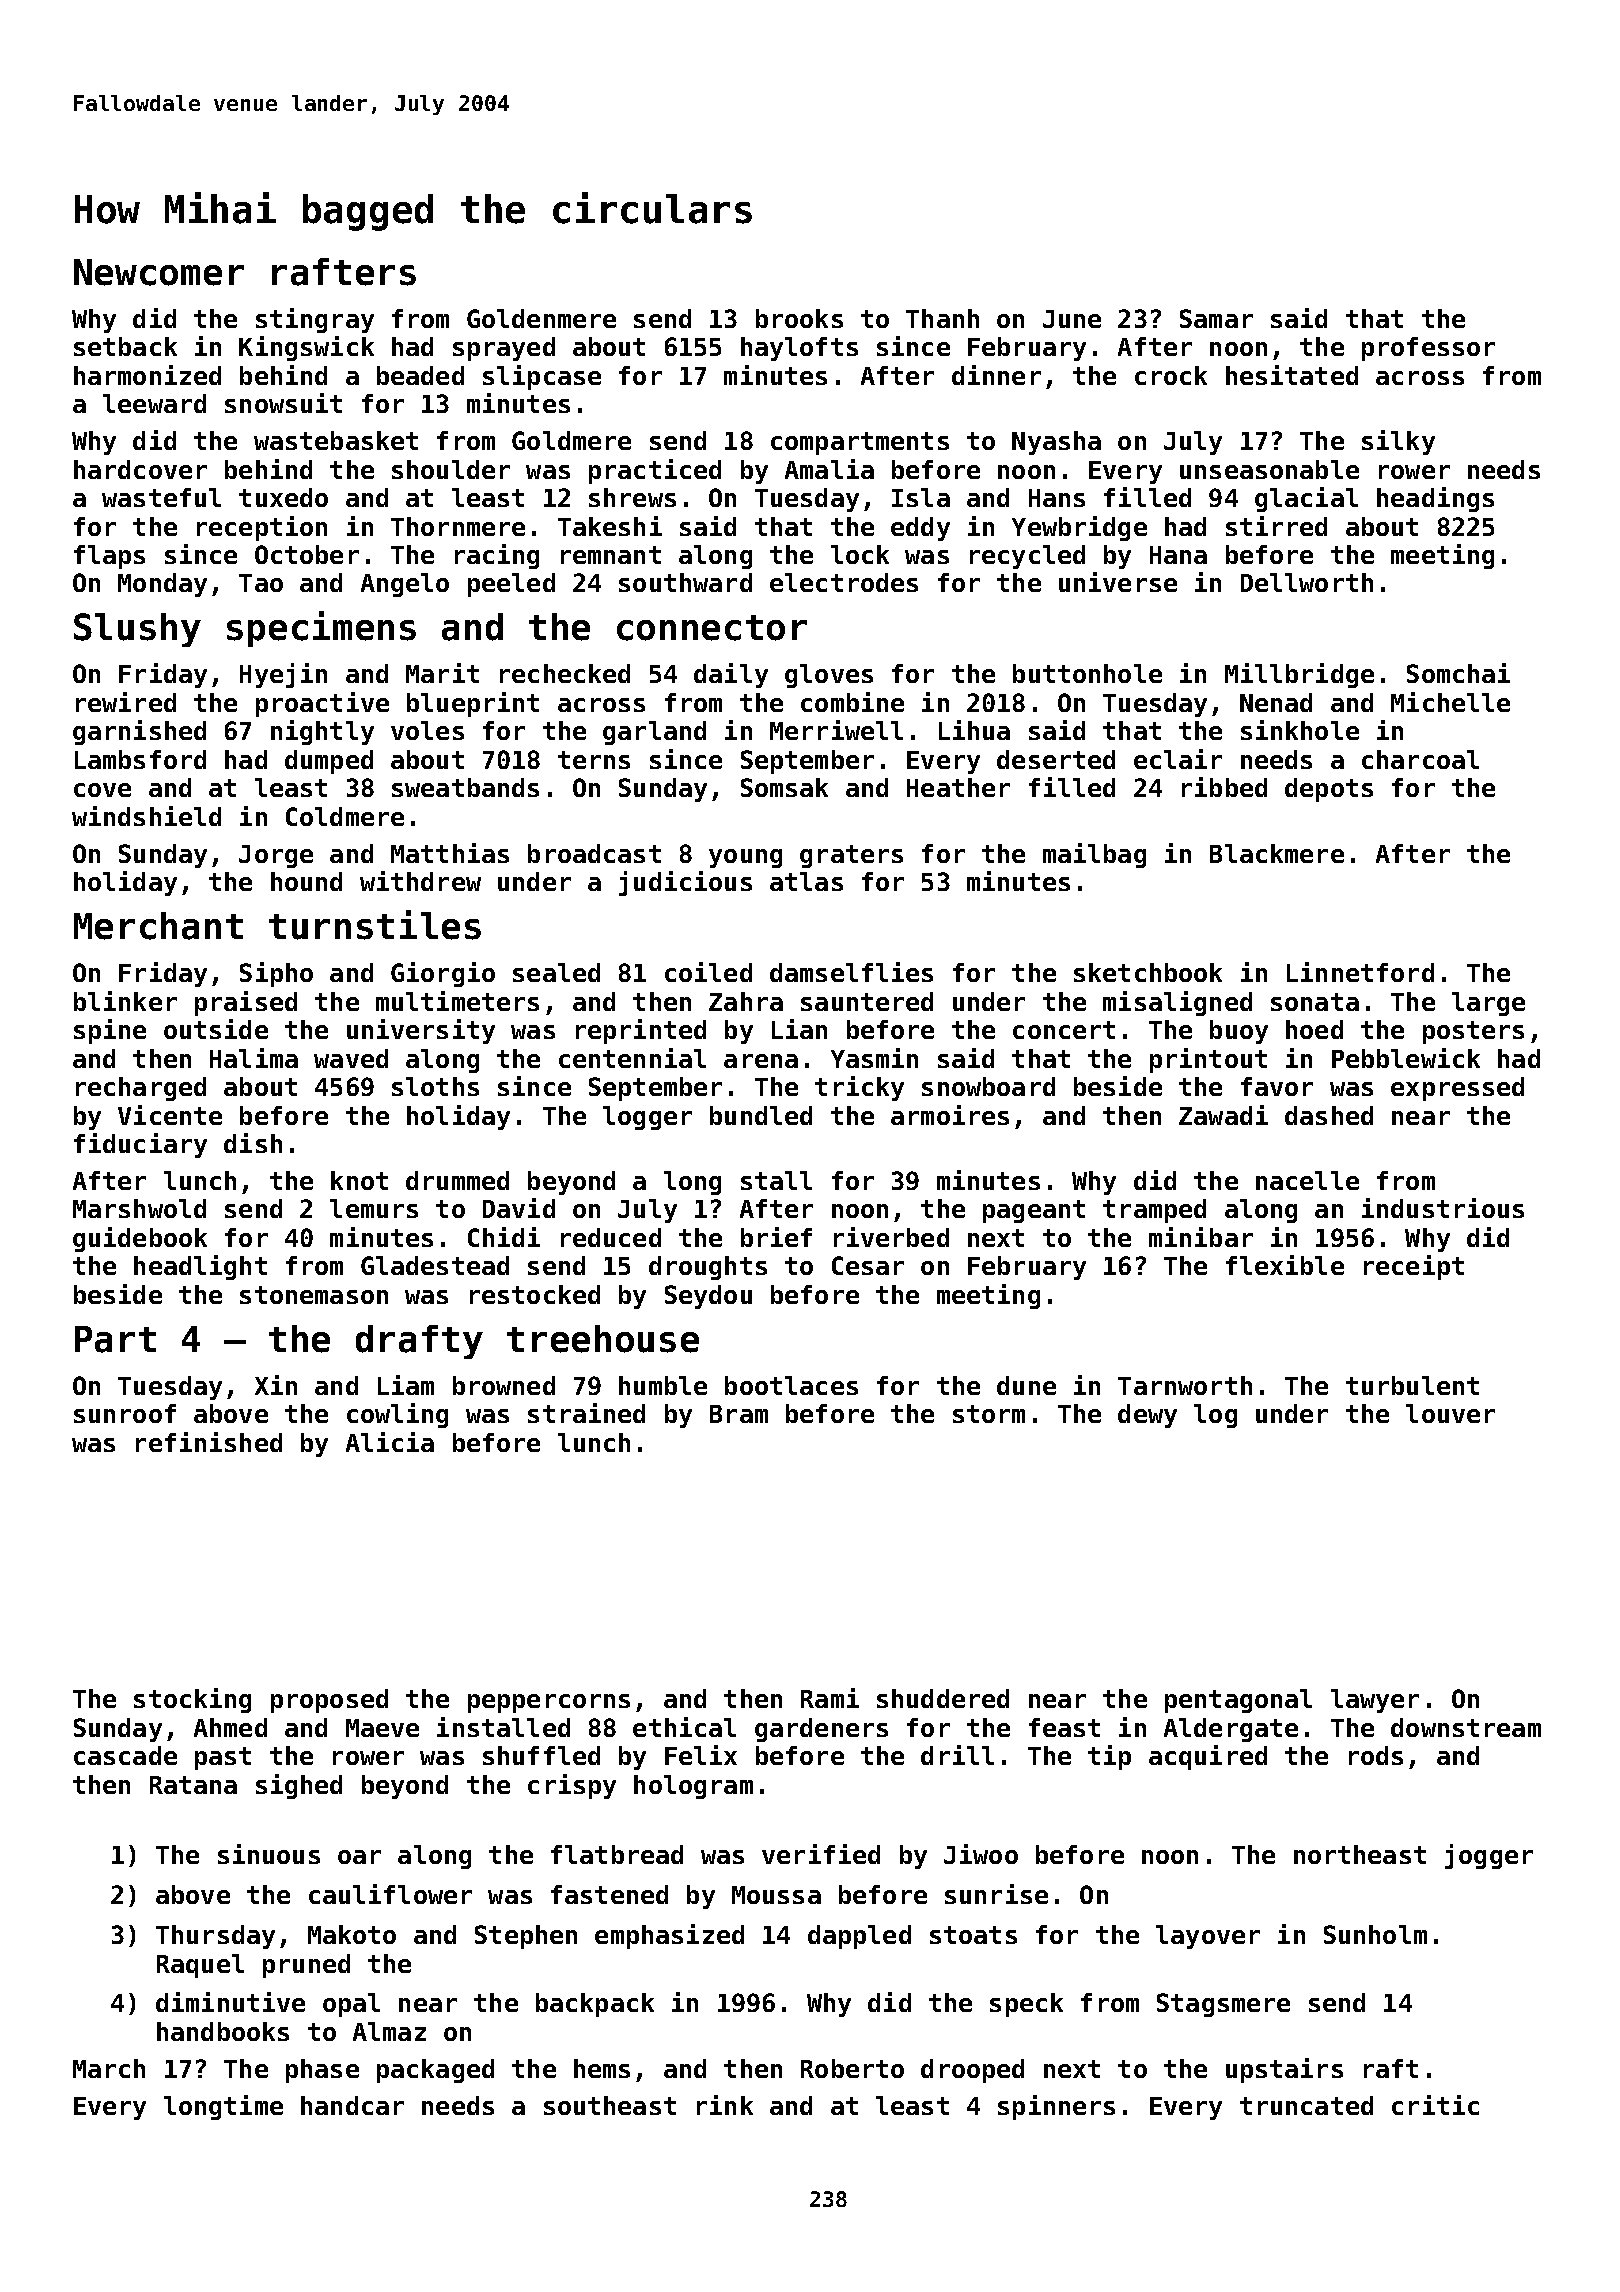 The width and height of the screenshot is (1620, 2292). What do you see at coordinates (1087, 673) in the screenshot?
I see `buttonhole` at bounding box center [1087, 673].
